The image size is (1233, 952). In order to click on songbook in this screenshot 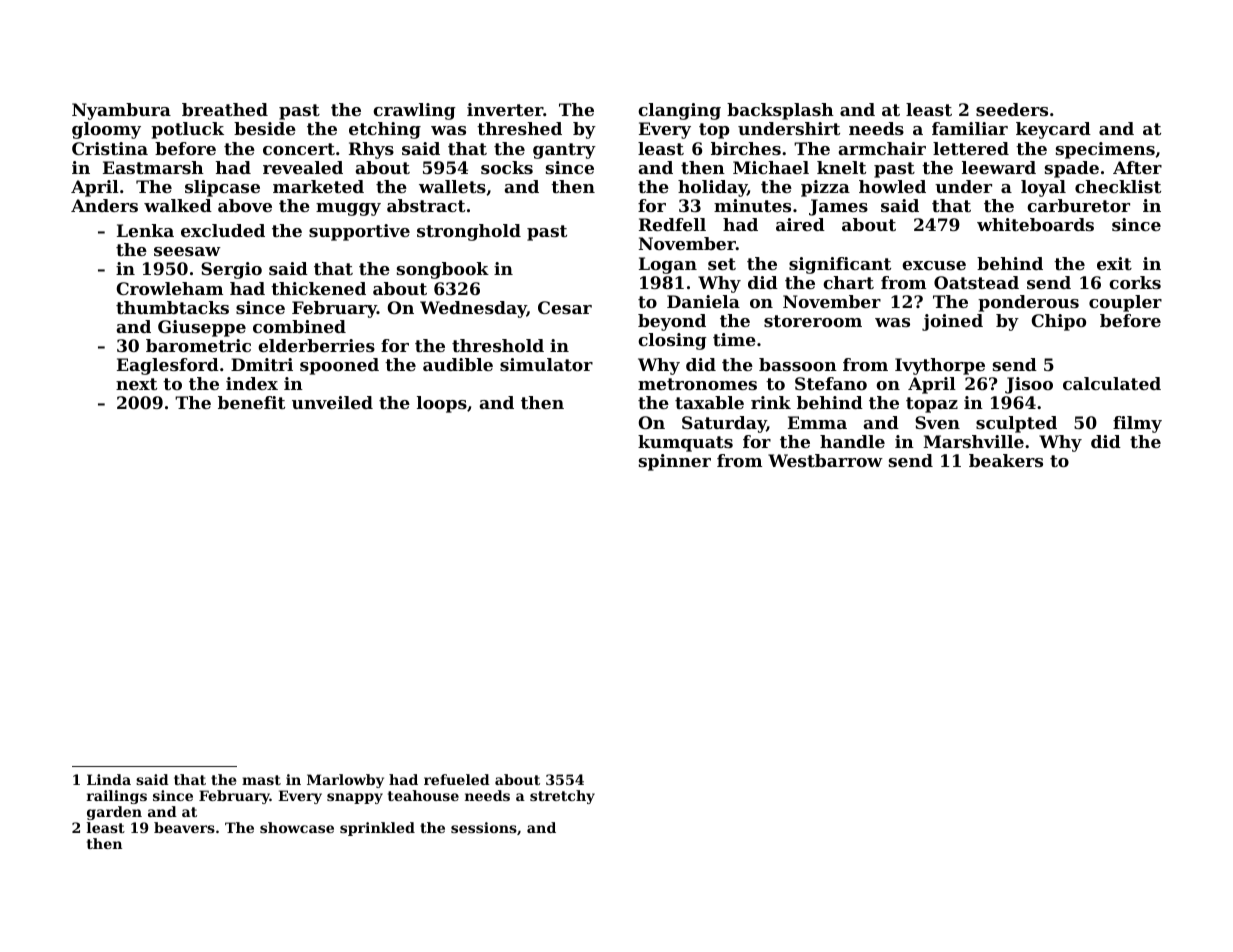, I will do `click(443, 270)`.
